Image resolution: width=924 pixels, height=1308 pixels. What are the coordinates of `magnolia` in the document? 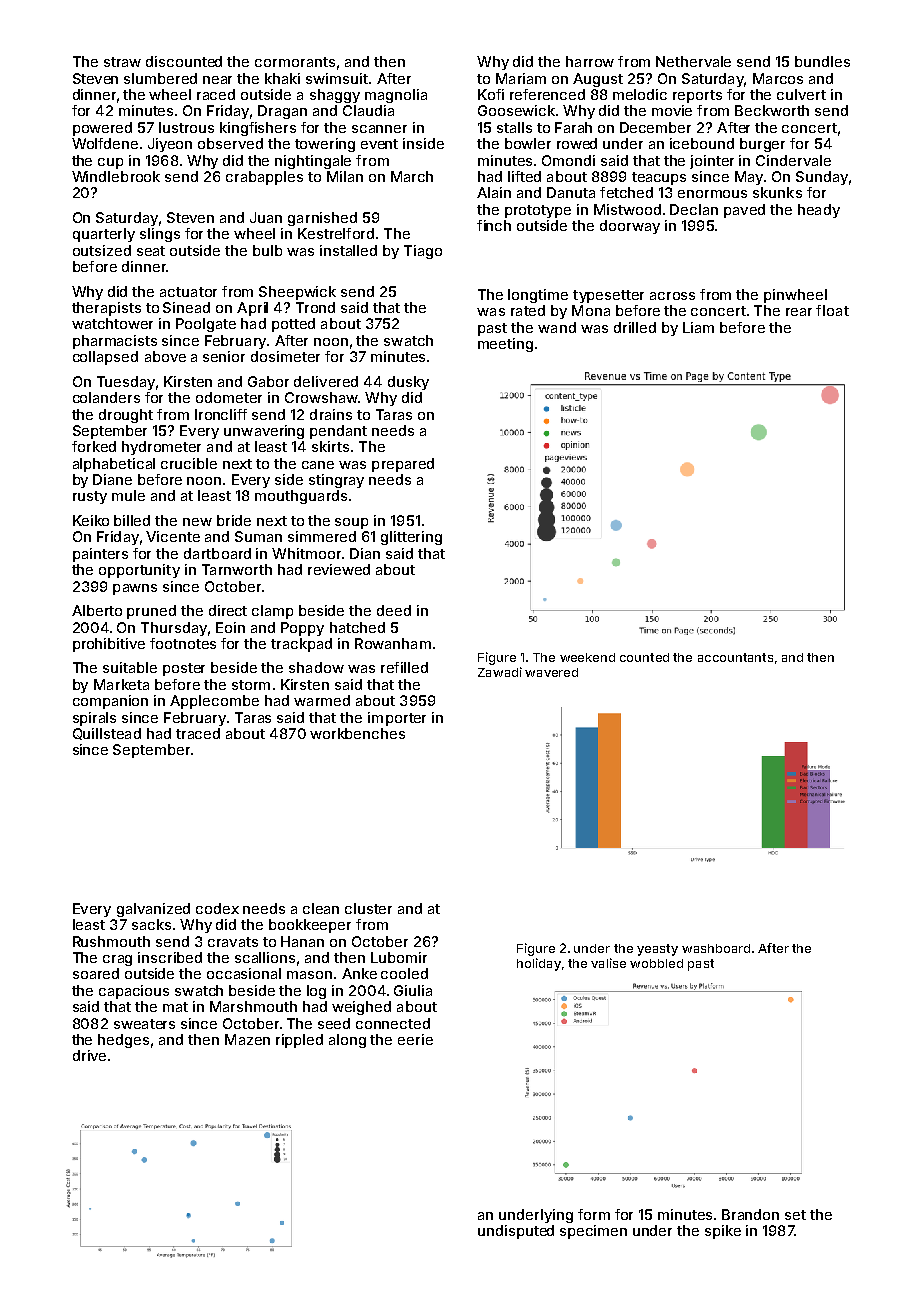 It's located at (396, 96).
